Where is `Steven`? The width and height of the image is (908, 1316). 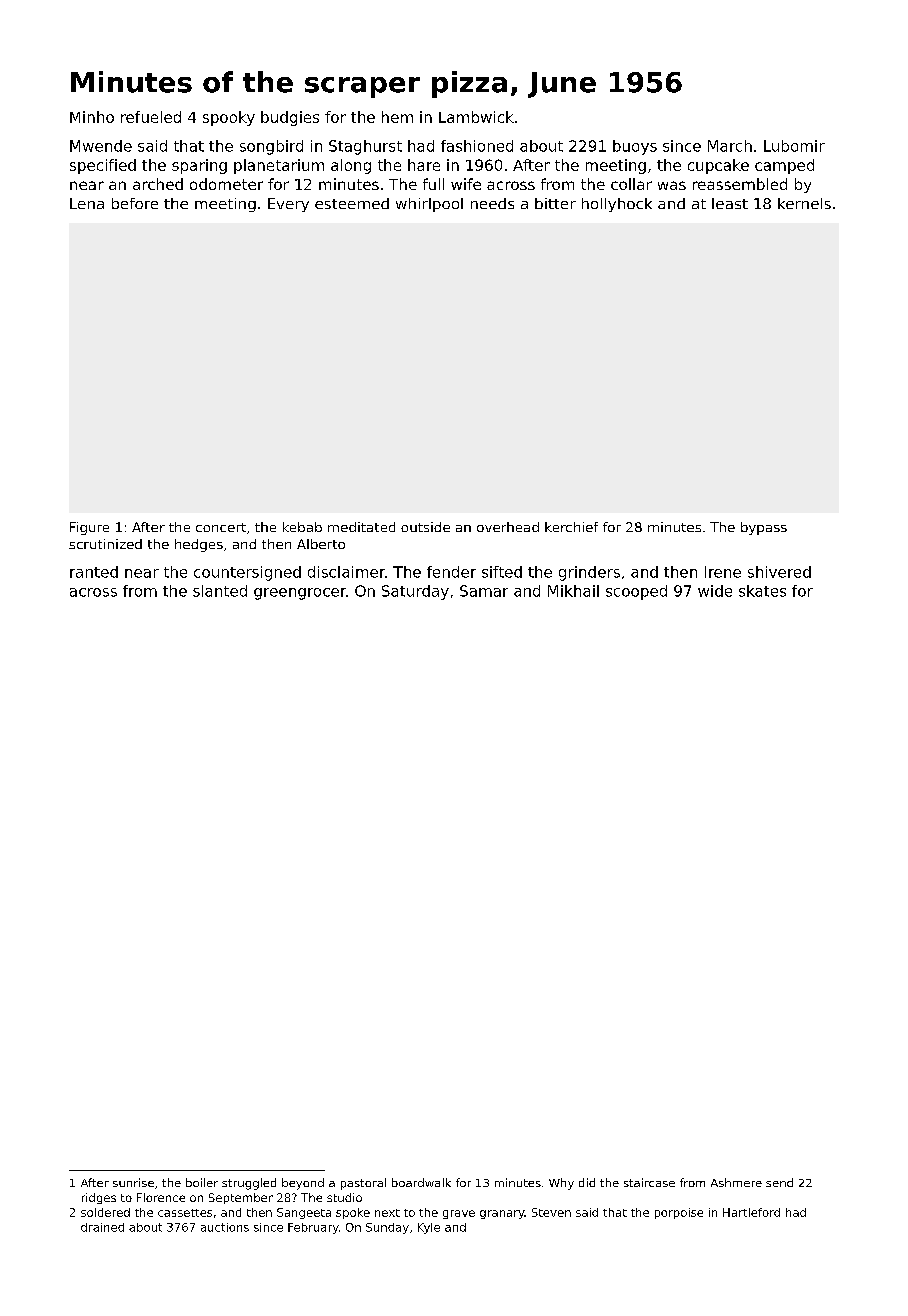 Steven is located at coordinates (551, 1212).
